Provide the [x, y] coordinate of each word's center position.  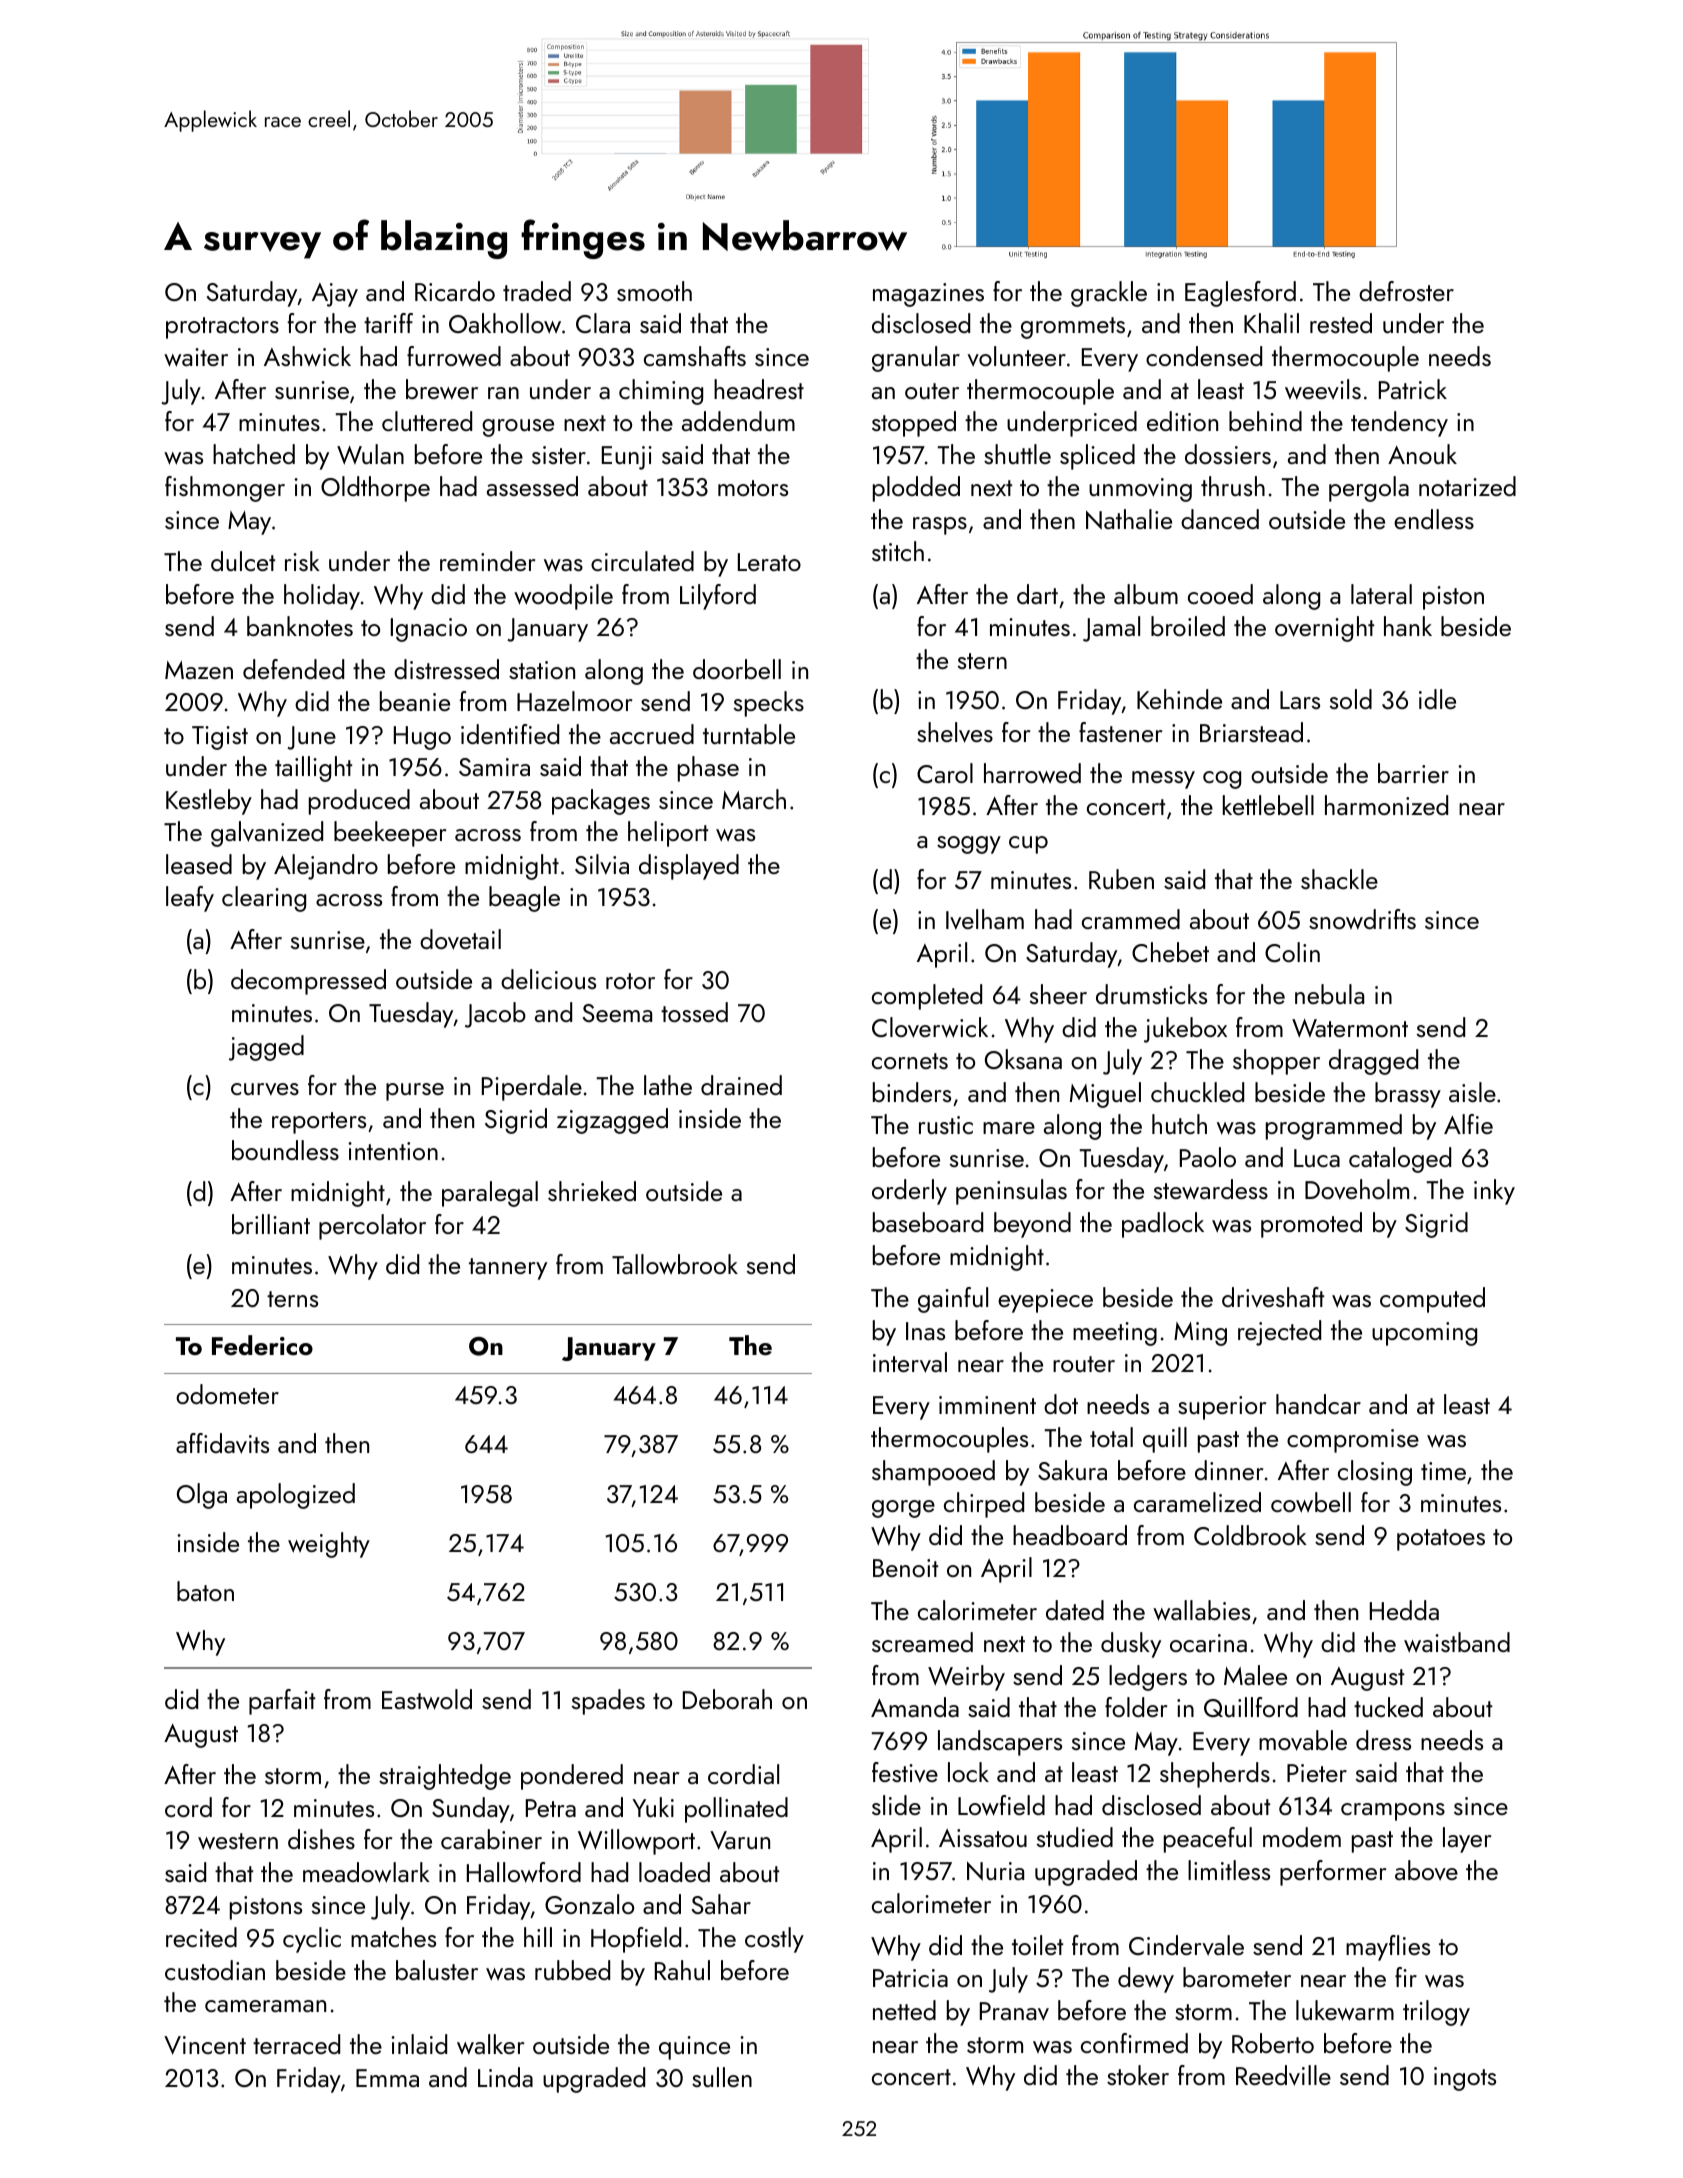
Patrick [1413, 389]
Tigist [220, 738]
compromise [1353, 1441]
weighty [329, 1545]
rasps [940, 526]
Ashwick [307, 356]
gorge [903, 1509]
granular [916, 359]
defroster [1406, 291]
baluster [437, 1970]
